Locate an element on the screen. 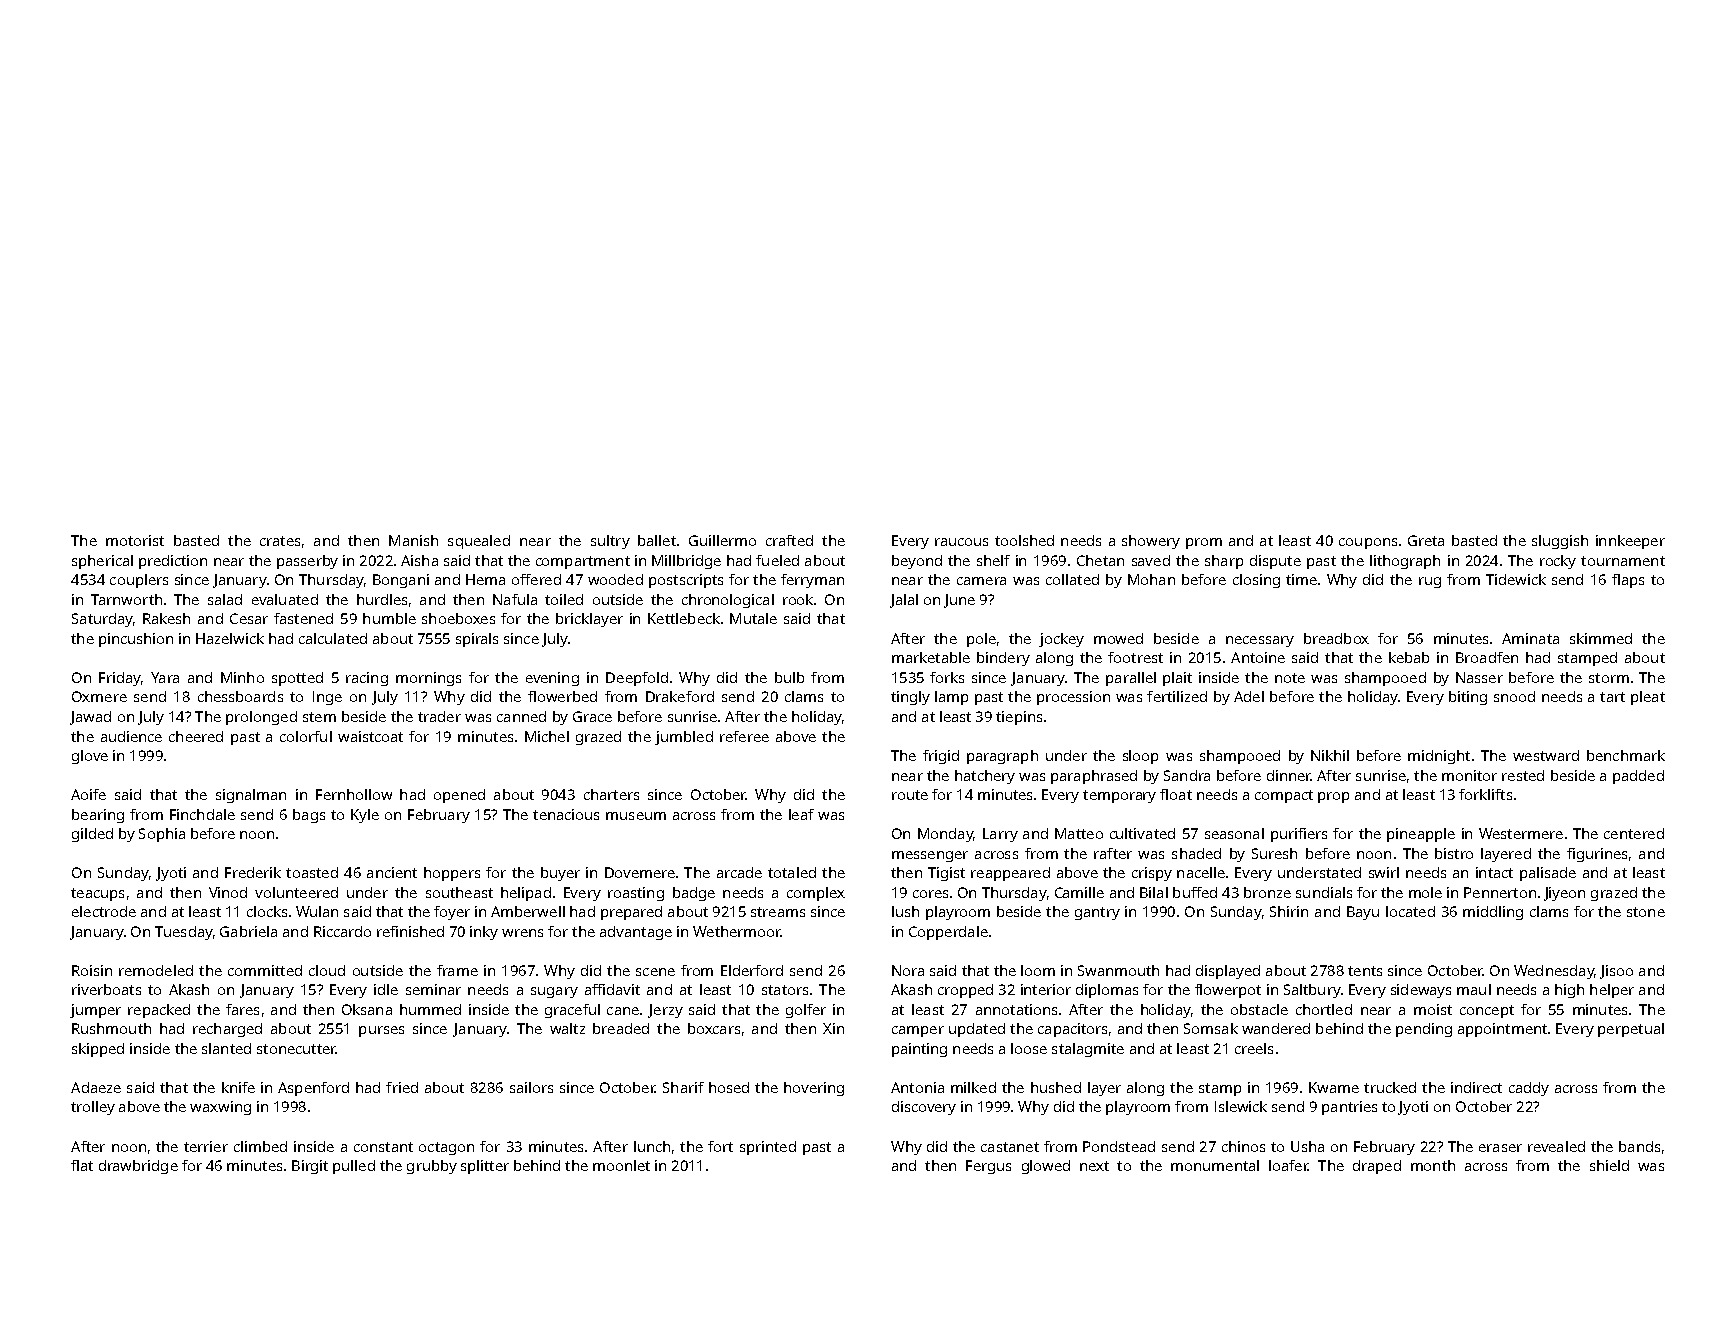  Greta is located at coordinates (1426, 540).
